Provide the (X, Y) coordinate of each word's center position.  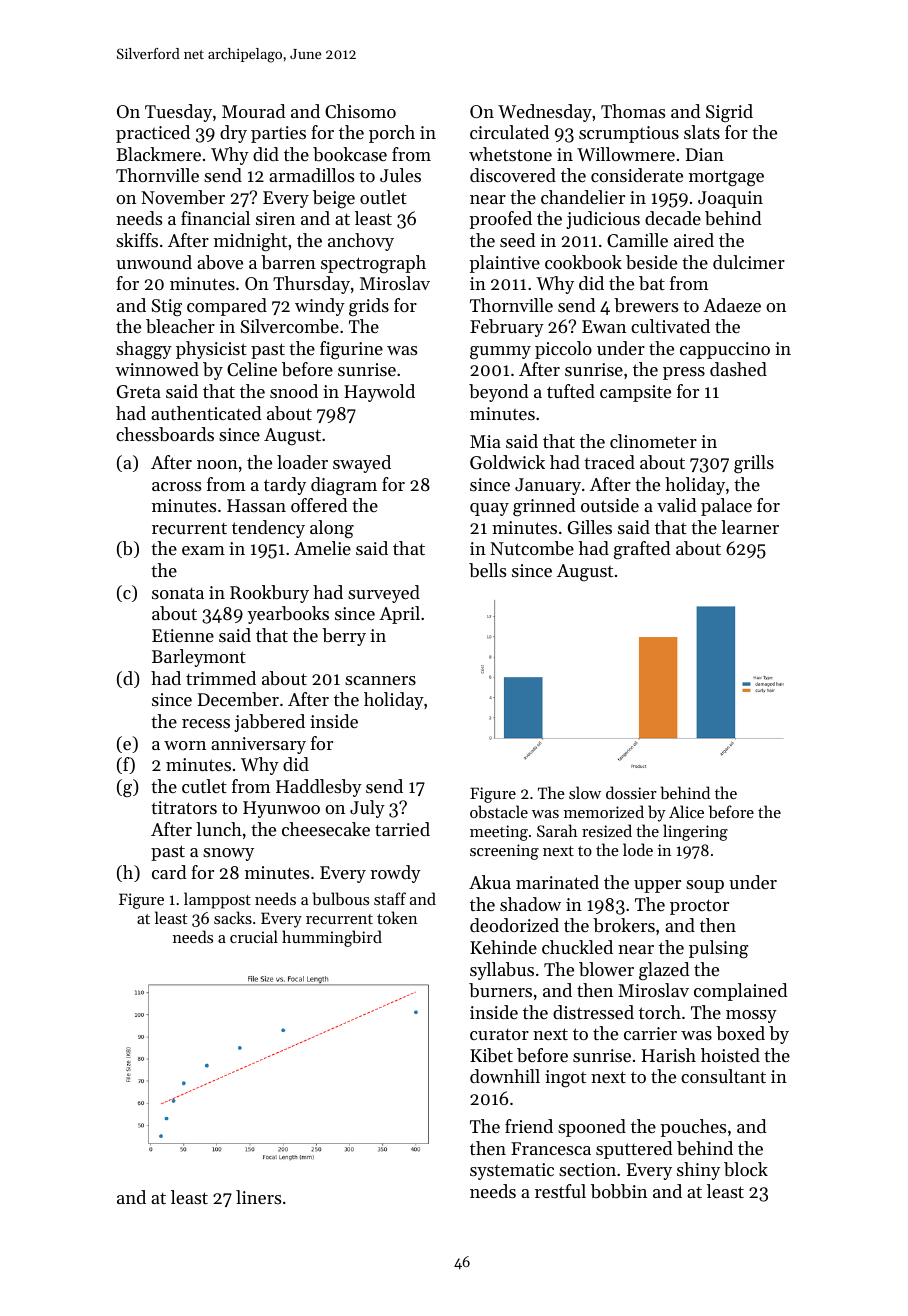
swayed (362, 464)
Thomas (633, 111)
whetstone (510, 154)
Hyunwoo (281, 809)
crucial (254, 936)
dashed (738, 369)
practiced (153, 134)
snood (294, 391)
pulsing (719, 949)
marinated (557, 882)
